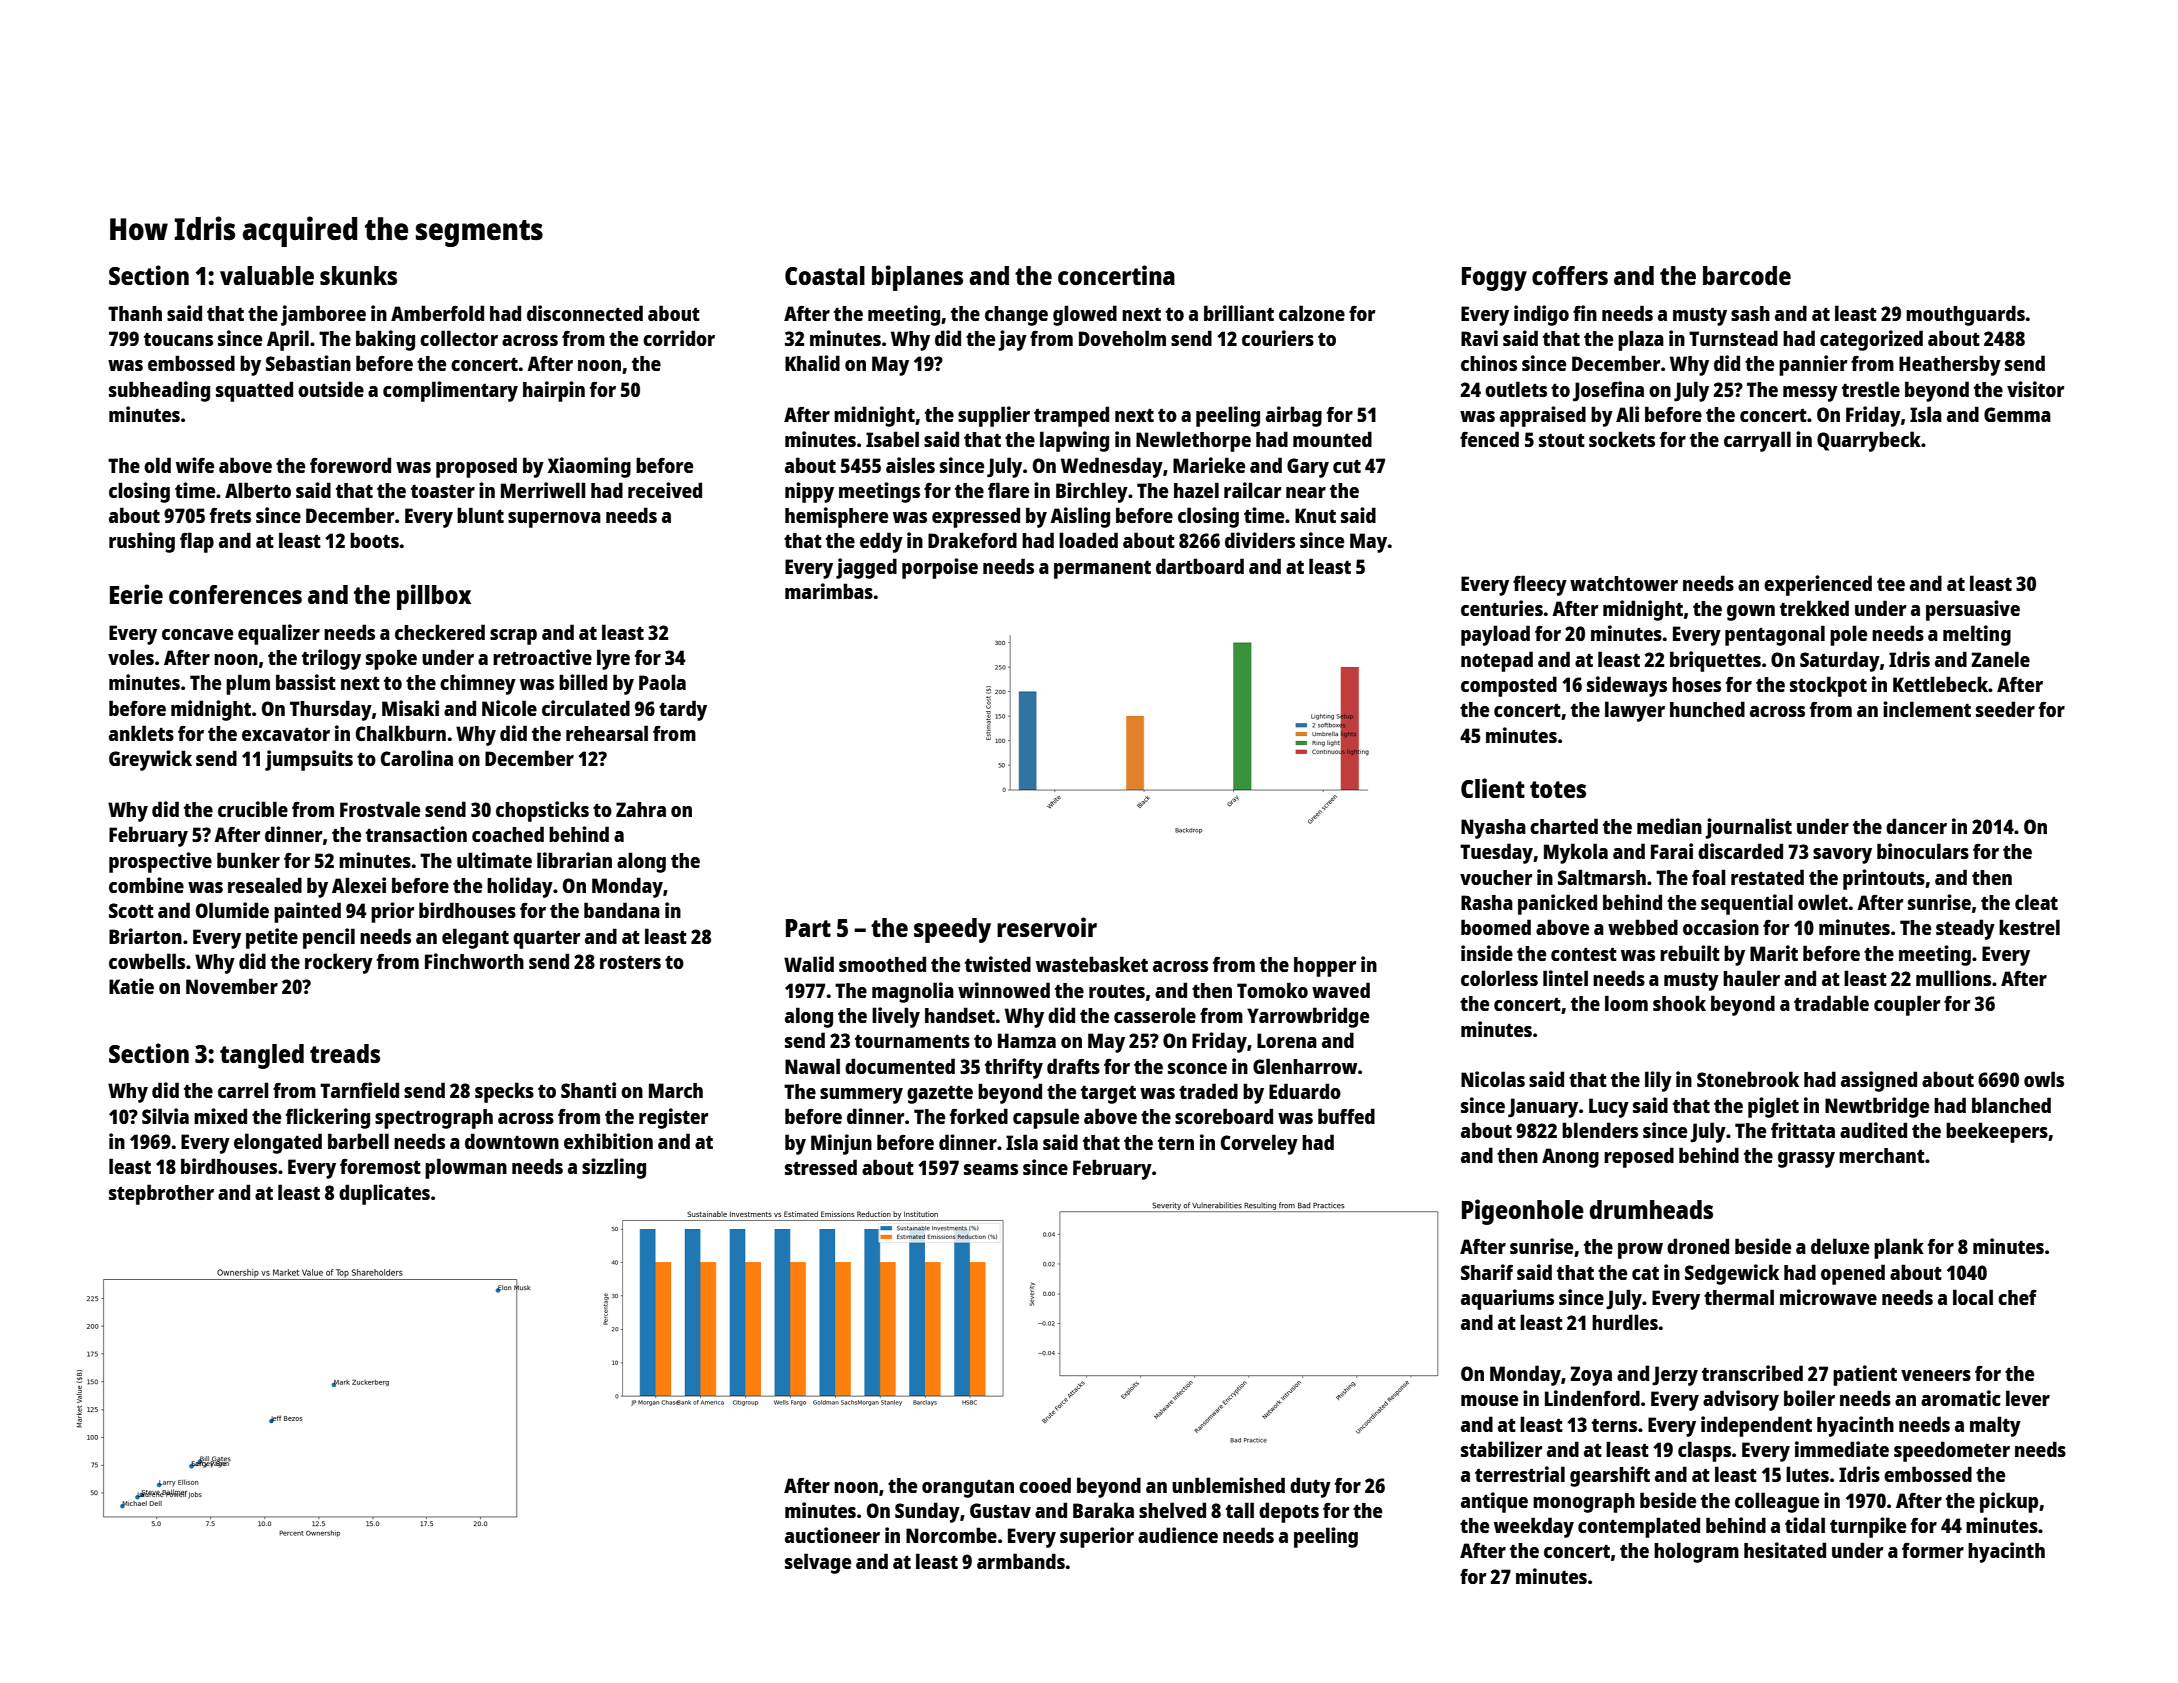  Describe the element at coordinates (417, 758) in the image. I see `Carolina` at that location.
